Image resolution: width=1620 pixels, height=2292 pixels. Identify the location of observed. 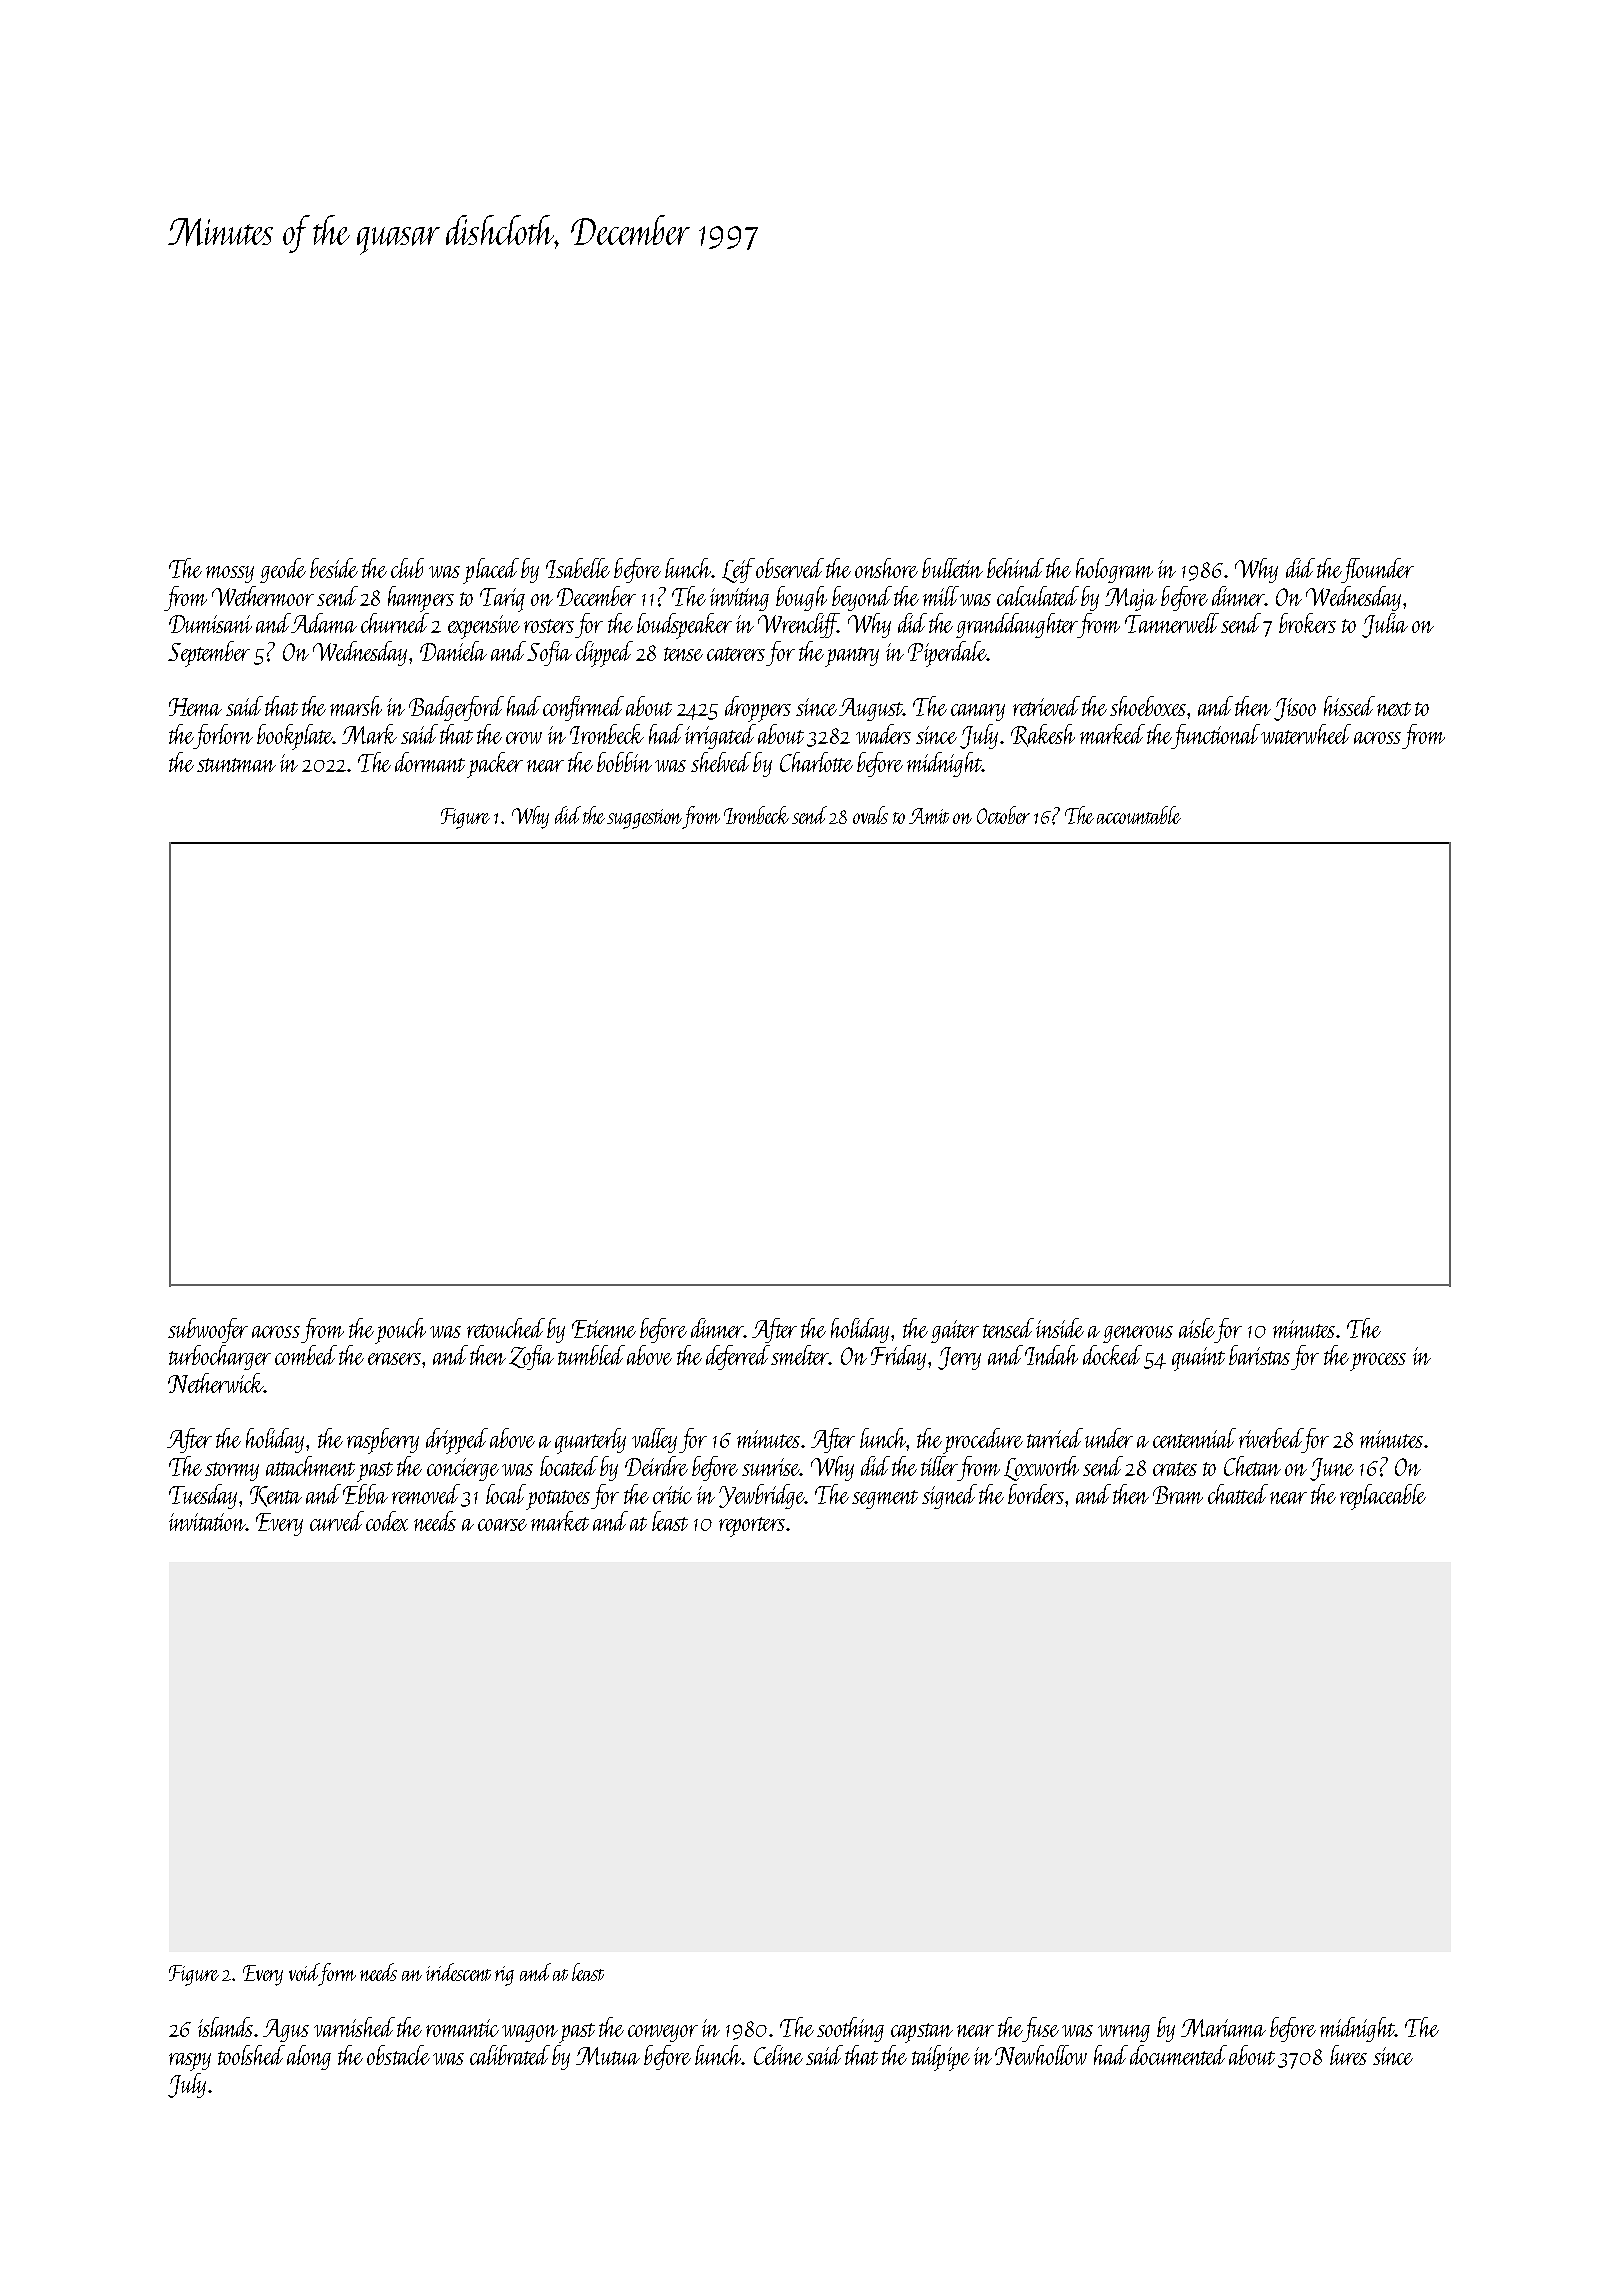
(790, 568).
